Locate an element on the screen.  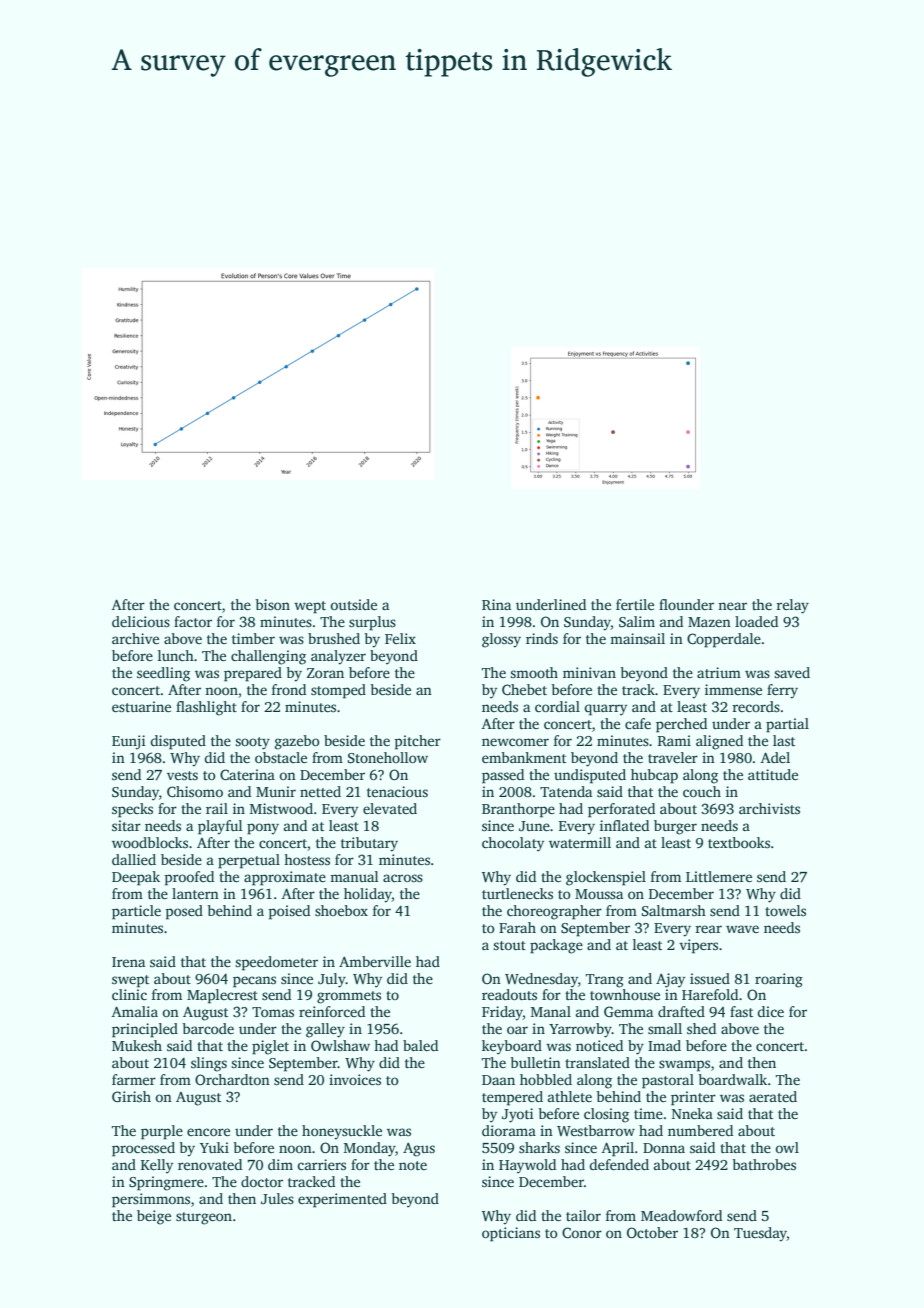
archivists is located at coordinates (769, 808).
